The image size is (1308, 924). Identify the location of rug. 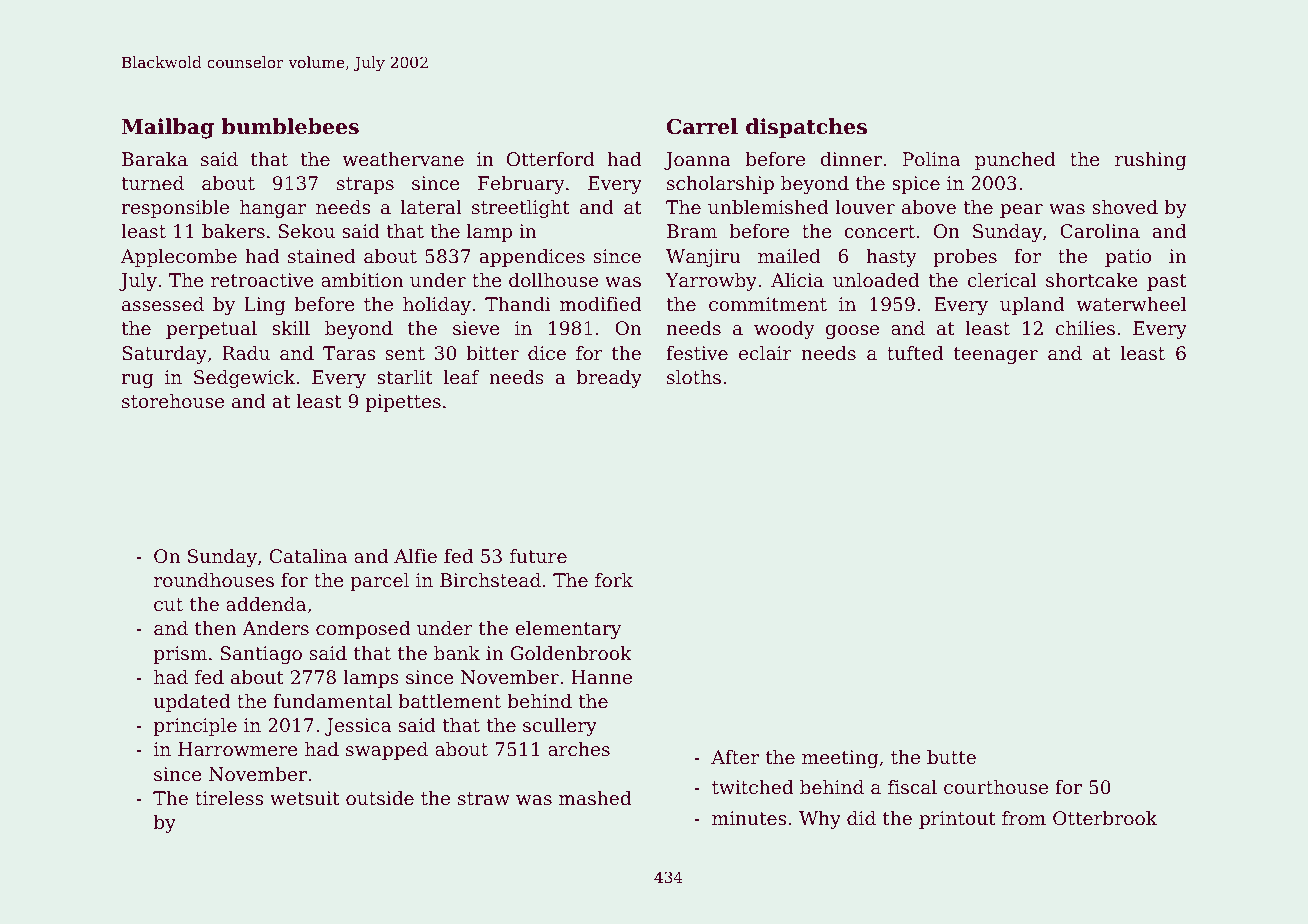
(138, 381).
